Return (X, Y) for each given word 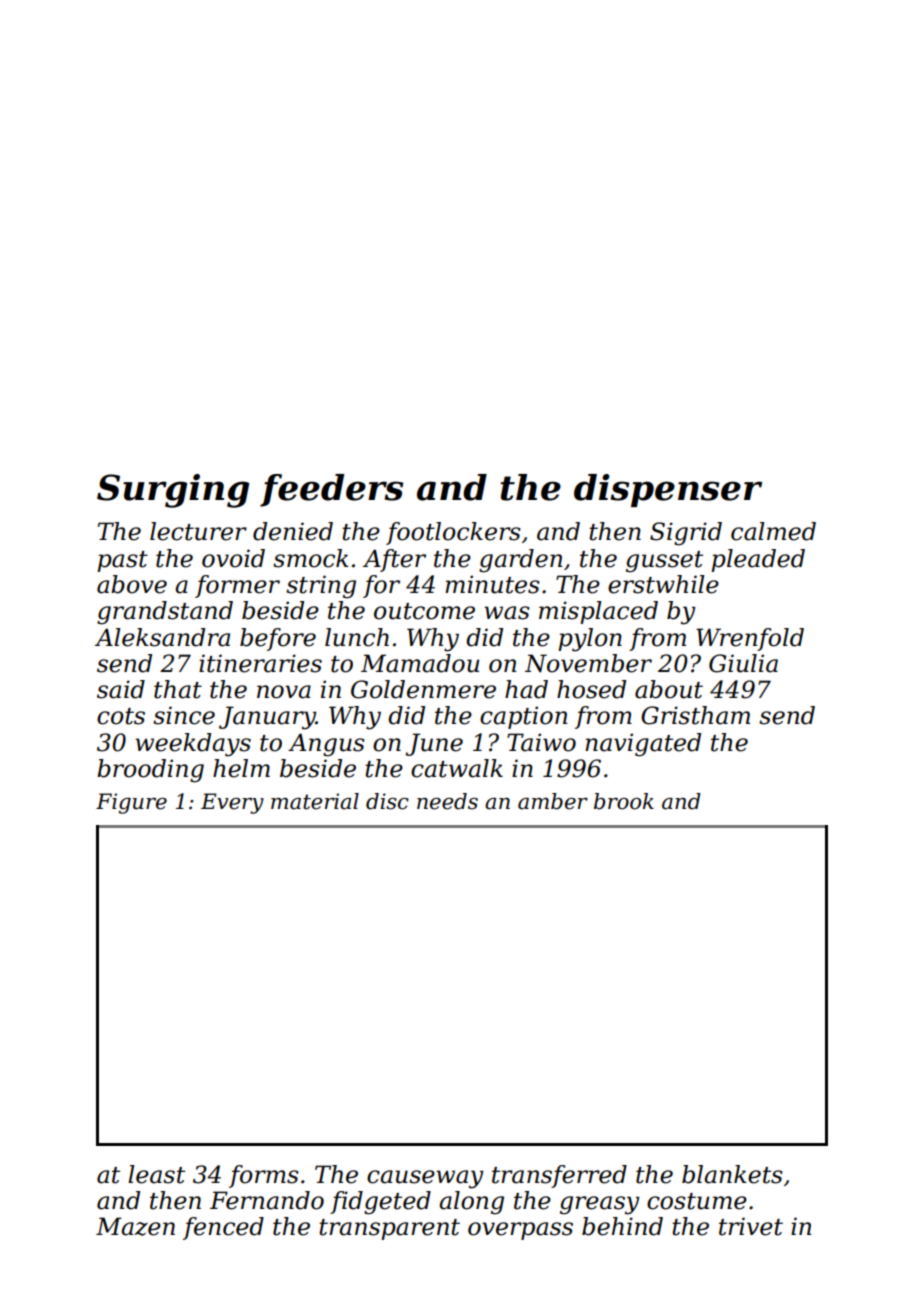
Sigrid (686, 534)
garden (520, 561)
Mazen (135, 1226)
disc (387, 801)
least (156, 1174)
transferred (559, 1176)
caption (523, 717)
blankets (732, 1174)
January (267, 718)
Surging (173, 491)
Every (232, 803)
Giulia (743, 663)
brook (624, 801)
